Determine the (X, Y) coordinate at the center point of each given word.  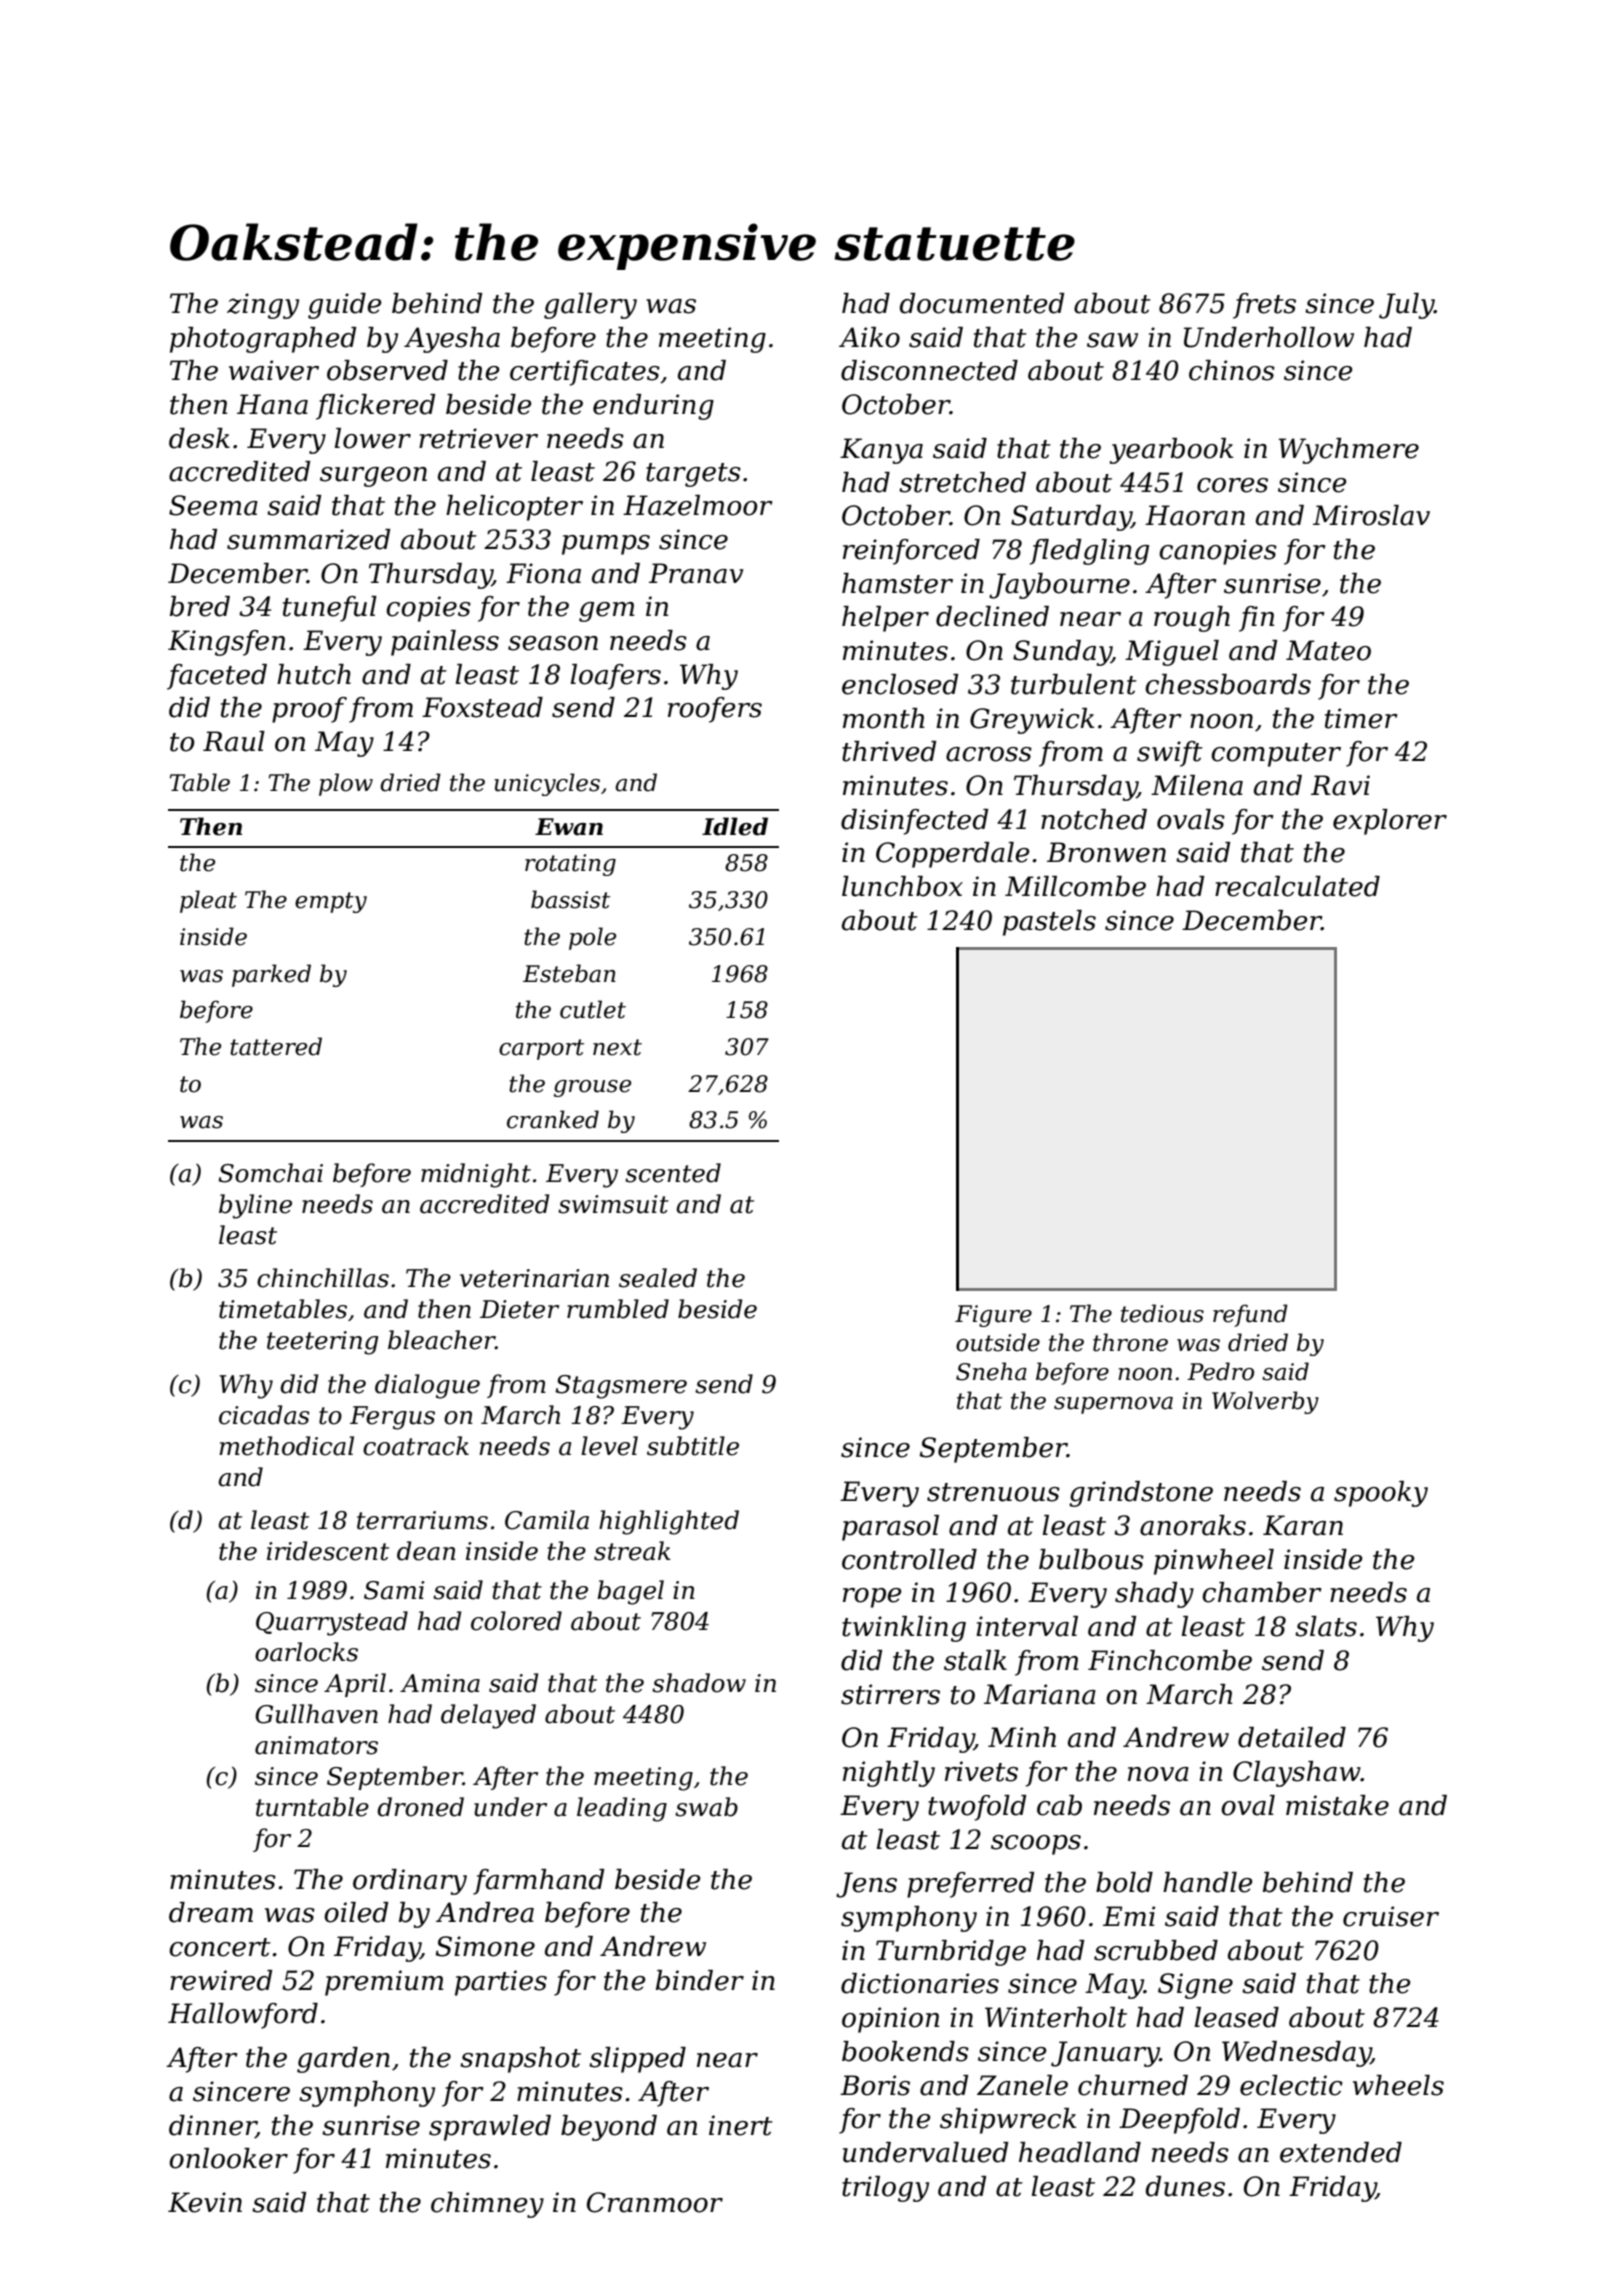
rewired (221, 1980)
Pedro (1220, 1371)
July (1406, 306)
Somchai (270, 1173)
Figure (993, 1316)
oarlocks (306, 1652)
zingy (263, 306)
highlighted (669, 1522)
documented (982, 303)
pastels (1049, 923)
